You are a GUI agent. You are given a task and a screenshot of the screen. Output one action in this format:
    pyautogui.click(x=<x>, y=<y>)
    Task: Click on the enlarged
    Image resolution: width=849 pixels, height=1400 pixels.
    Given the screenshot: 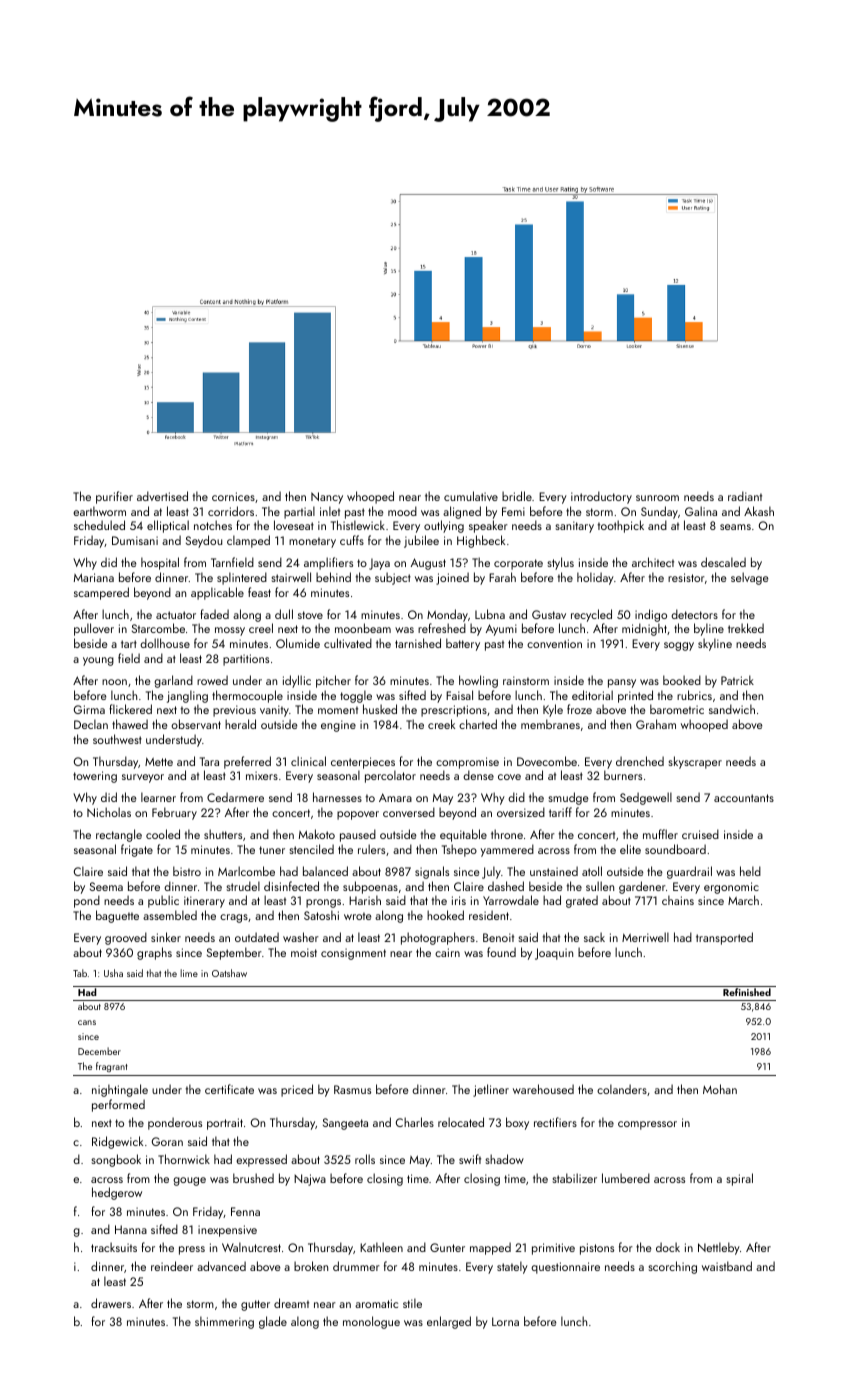 What is the action you would take?
    pyautogui.click(x=449, y=1322)
